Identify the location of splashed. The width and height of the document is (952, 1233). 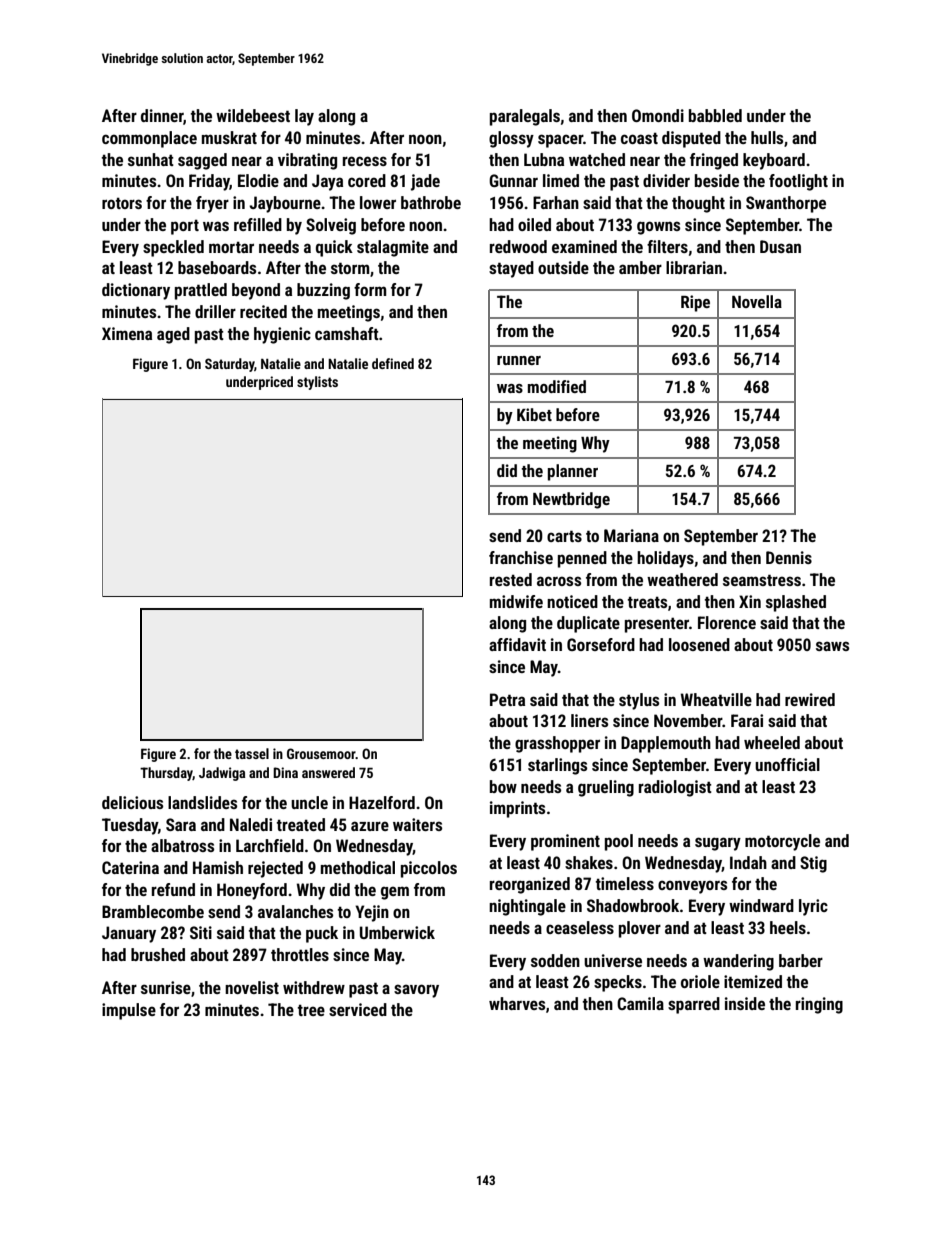
(796, 603).
